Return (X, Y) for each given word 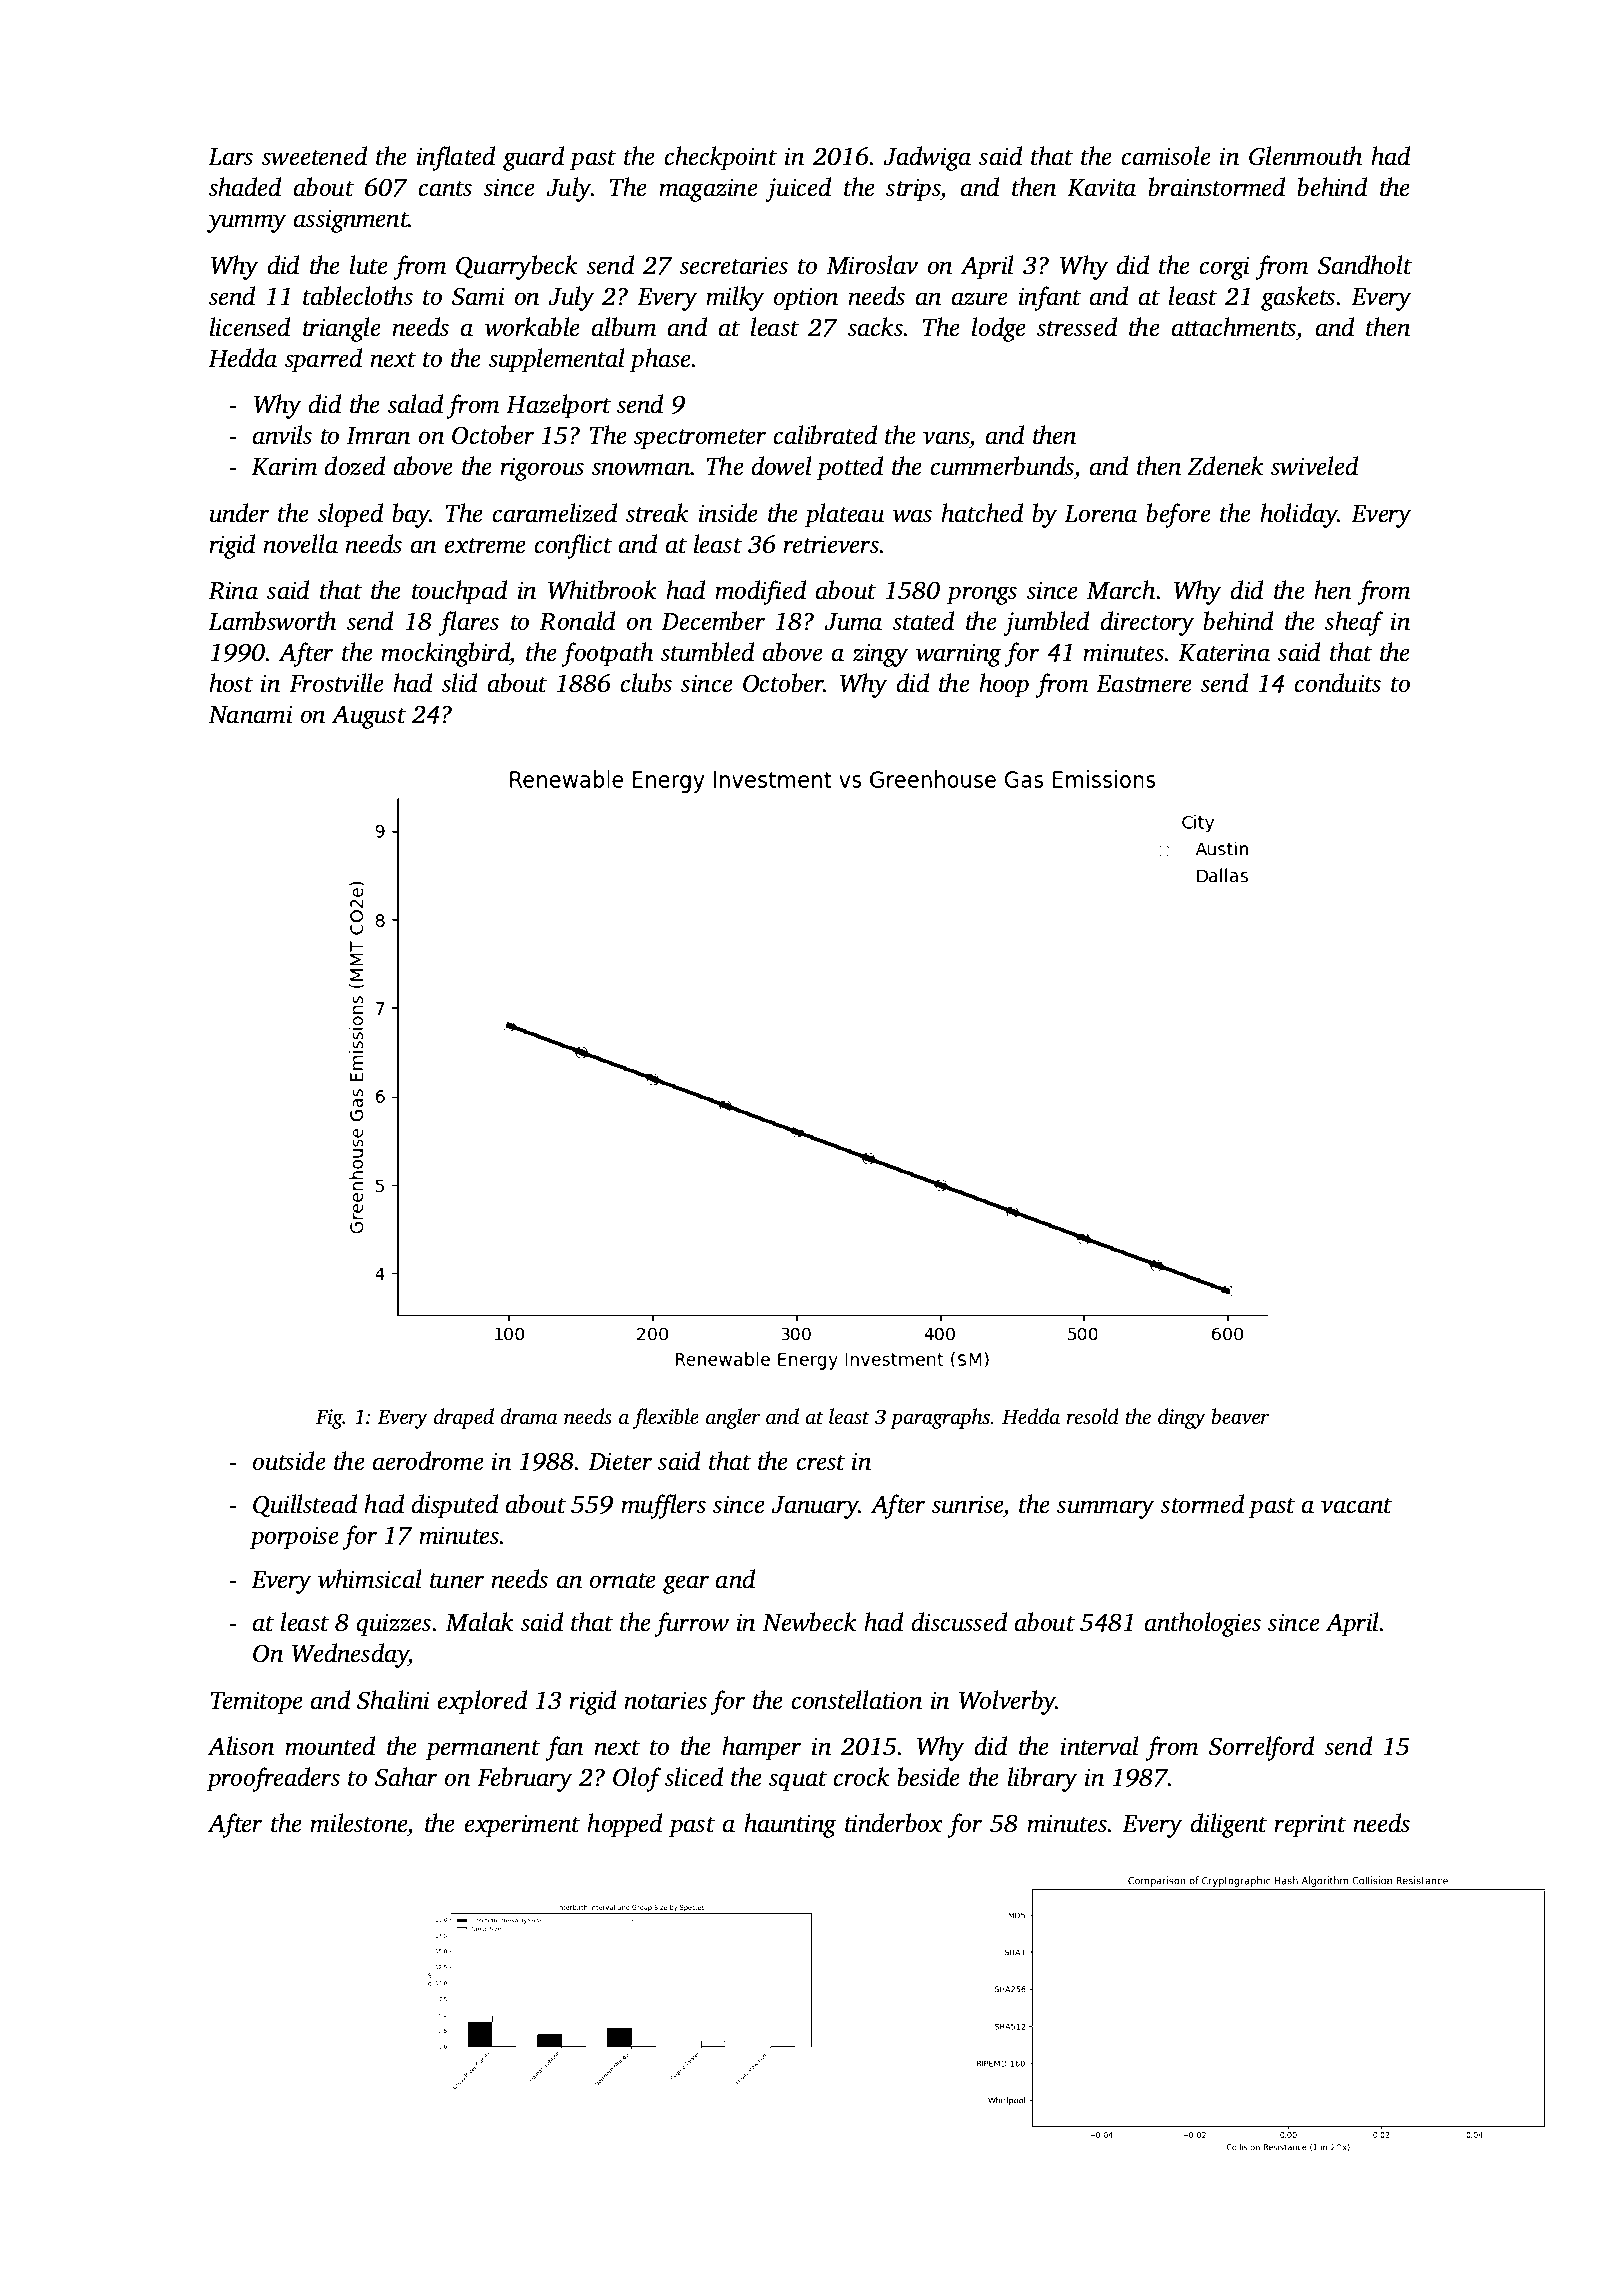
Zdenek (1225, 466)
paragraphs (940, 1418)
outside (289, 1461)
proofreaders (273, 1779)
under (239, 513)
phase (661, 360)
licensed (250, 327)
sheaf (1354, 623)
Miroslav (872, 265)
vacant (1356, 1506)
